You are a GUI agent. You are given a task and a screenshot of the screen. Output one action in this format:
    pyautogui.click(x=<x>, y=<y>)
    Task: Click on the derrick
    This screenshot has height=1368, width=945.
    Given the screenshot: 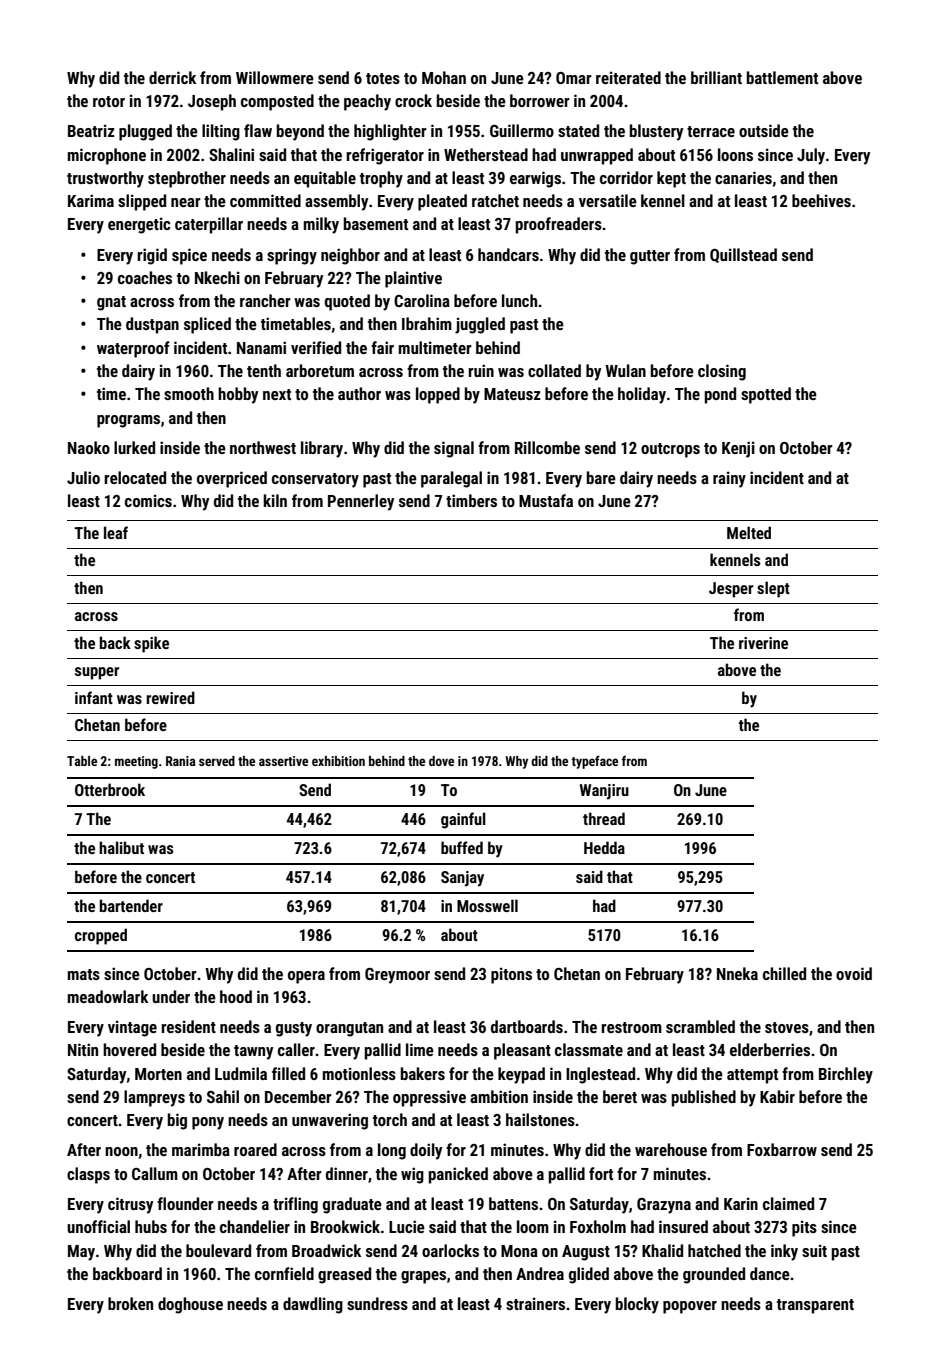 What is the action you would take?
    pyautogui.click(x=172, y=77)
